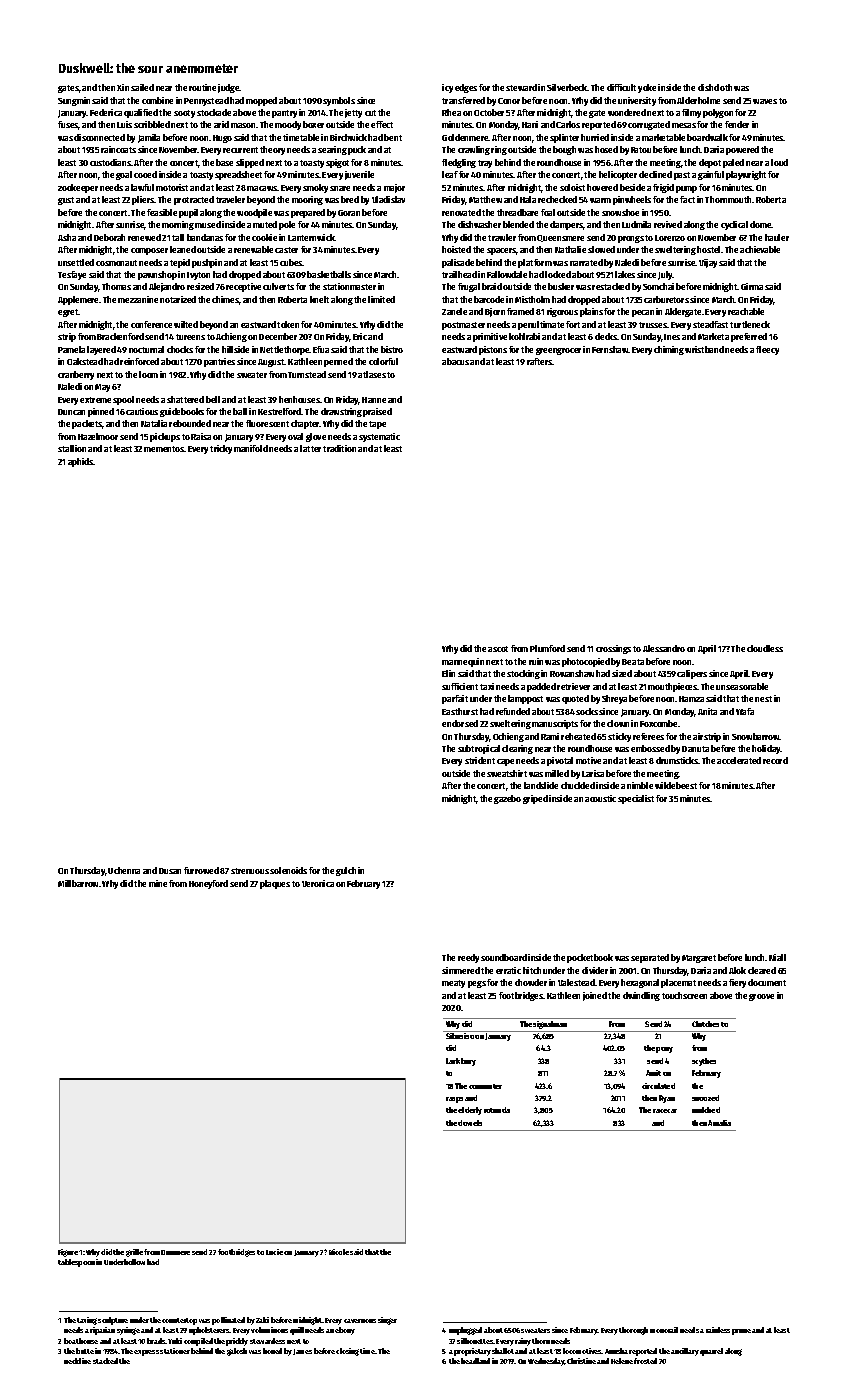 The image size is (849, 1400). What do you see at coordinates (175, 1252) in the screenshot?
I see `Dunmere` at bounding box center [175, 1252].
